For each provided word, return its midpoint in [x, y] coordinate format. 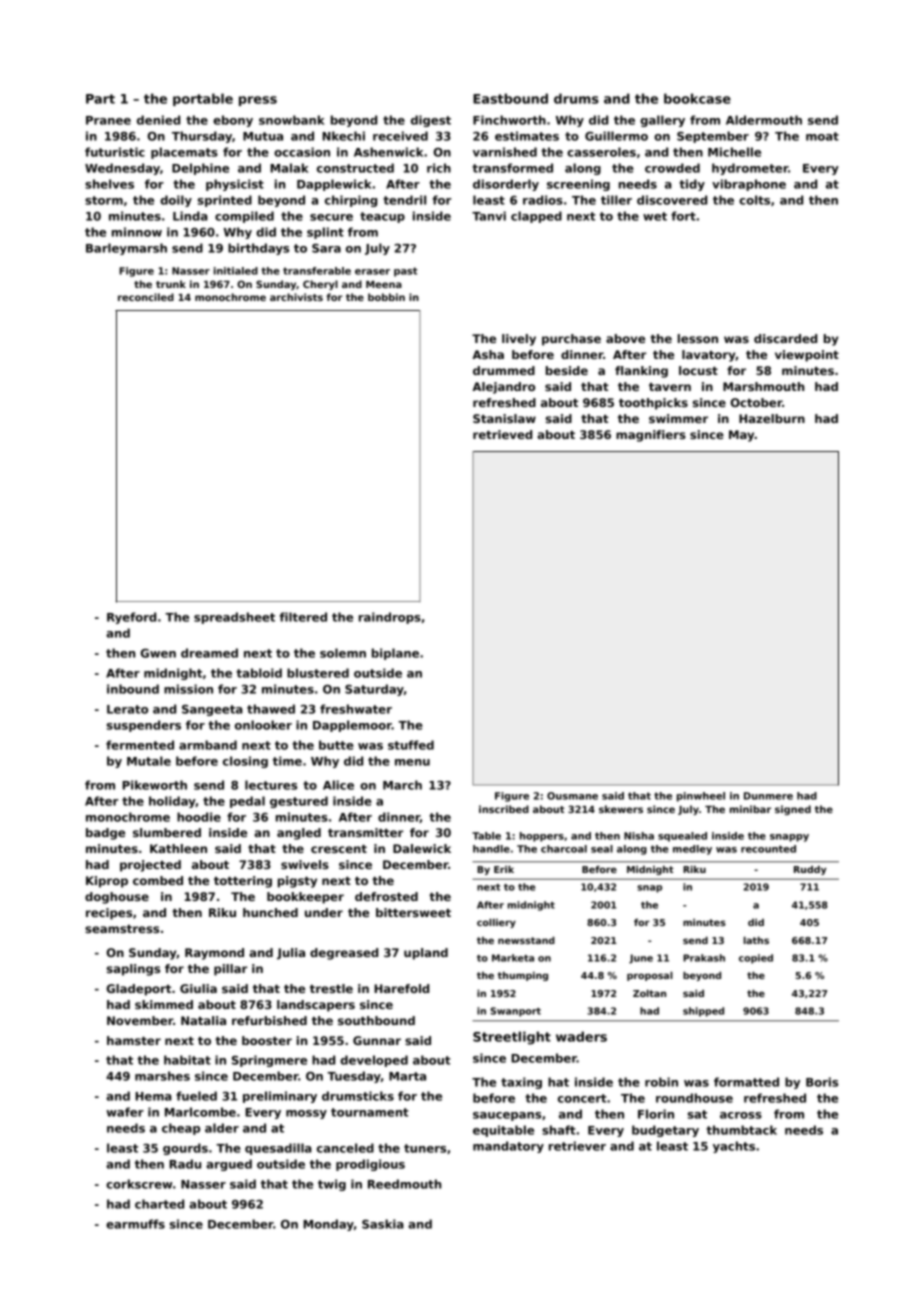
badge [105, 834]
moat [822, 136]
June [641, 959]
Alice [338, 785]
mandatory [508, 1147]
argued [229, 1165]
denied [158, 120]
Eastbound [510, 98]
